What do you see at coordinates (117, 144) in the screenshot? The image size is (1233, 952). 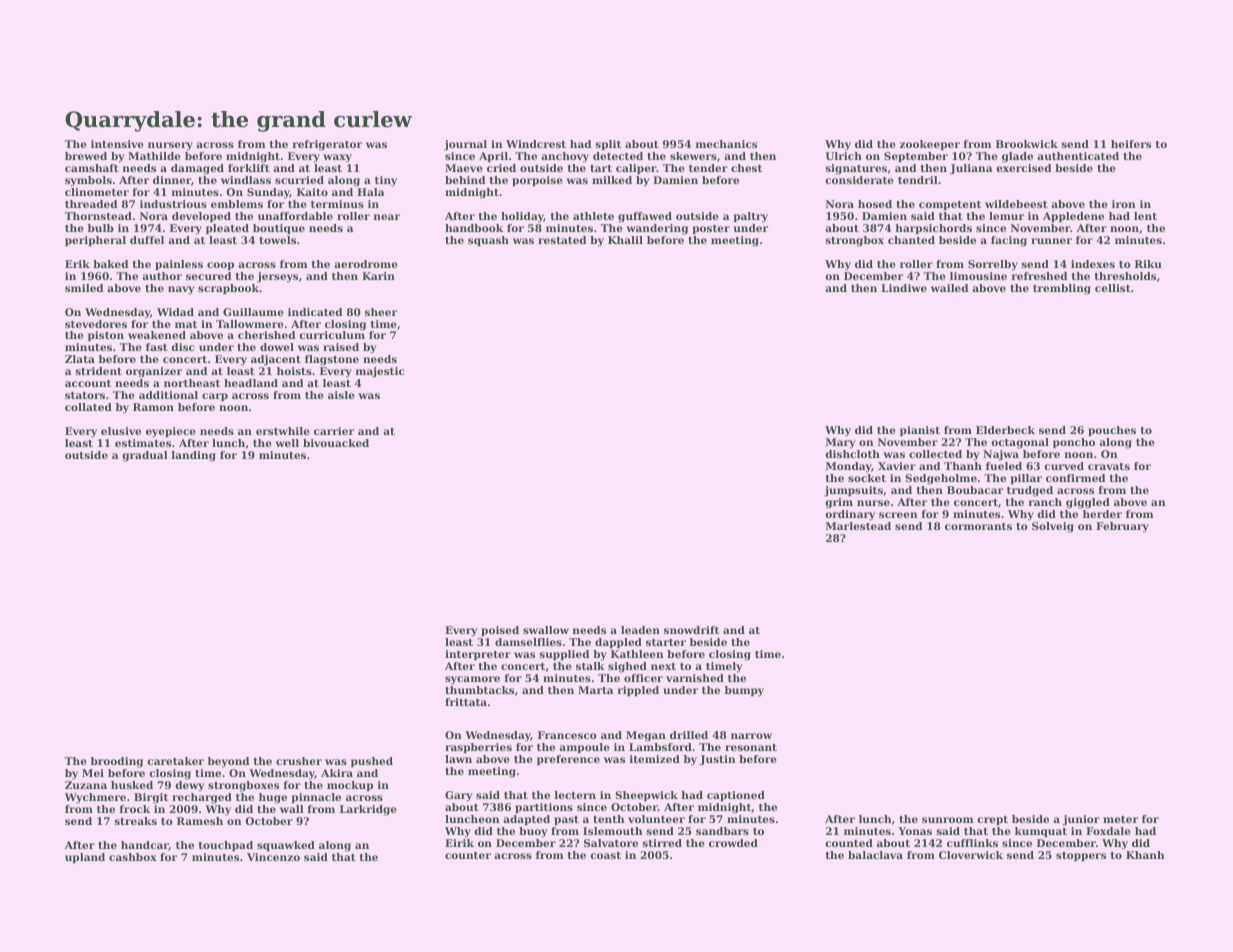 I see `intensive` at bounding box center [117, 144].
